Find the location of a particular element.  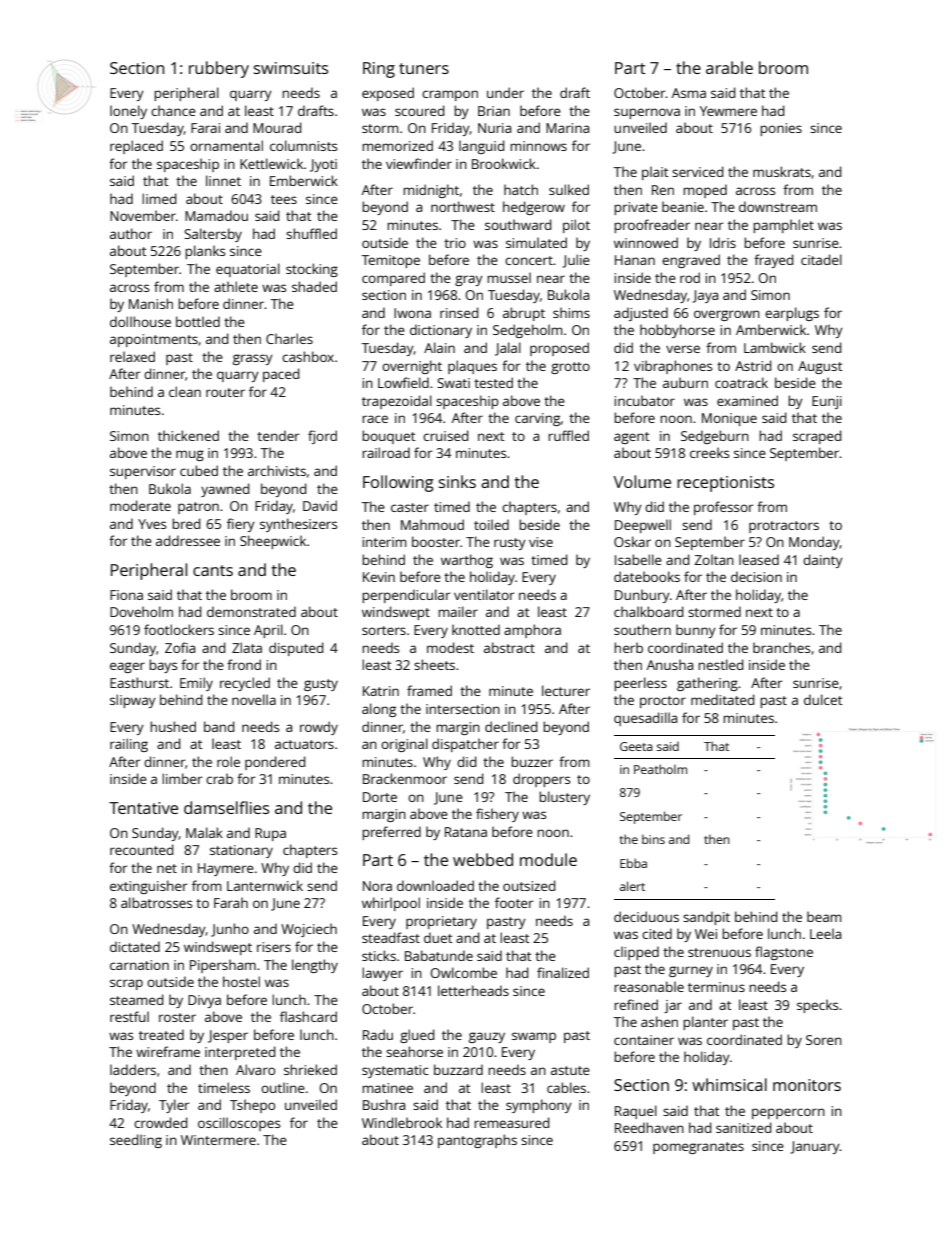

arable is located at coordinates (729, 67).
